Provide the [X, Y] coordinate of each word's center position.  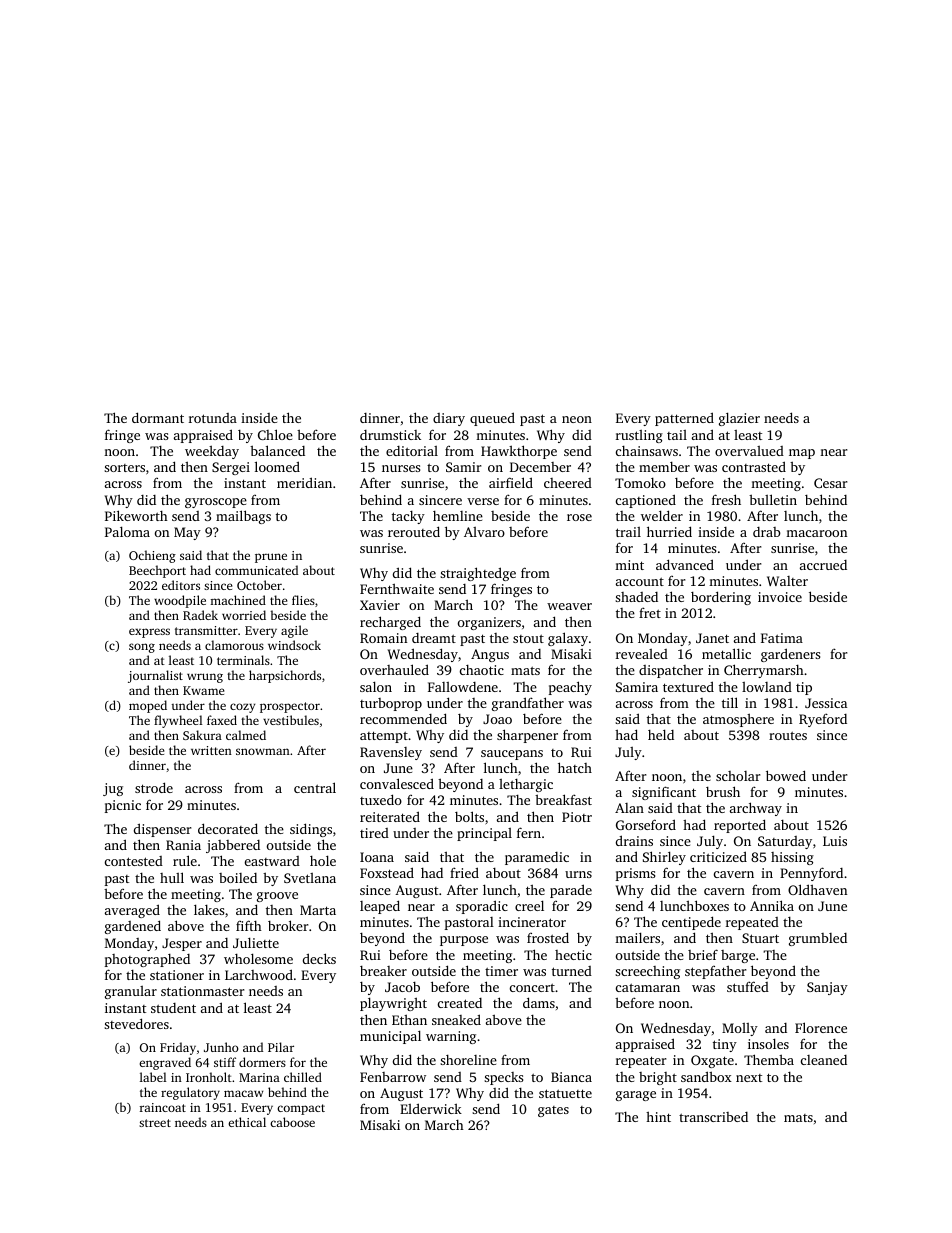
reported [740, 826]
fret [650, 612]
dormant [158, 417]
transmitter [206, 630]
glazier [739, 419]
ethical [247, 1122]
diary [449, 419]
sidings [311, 830]
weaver [569, 606]
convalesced [397, 783]
